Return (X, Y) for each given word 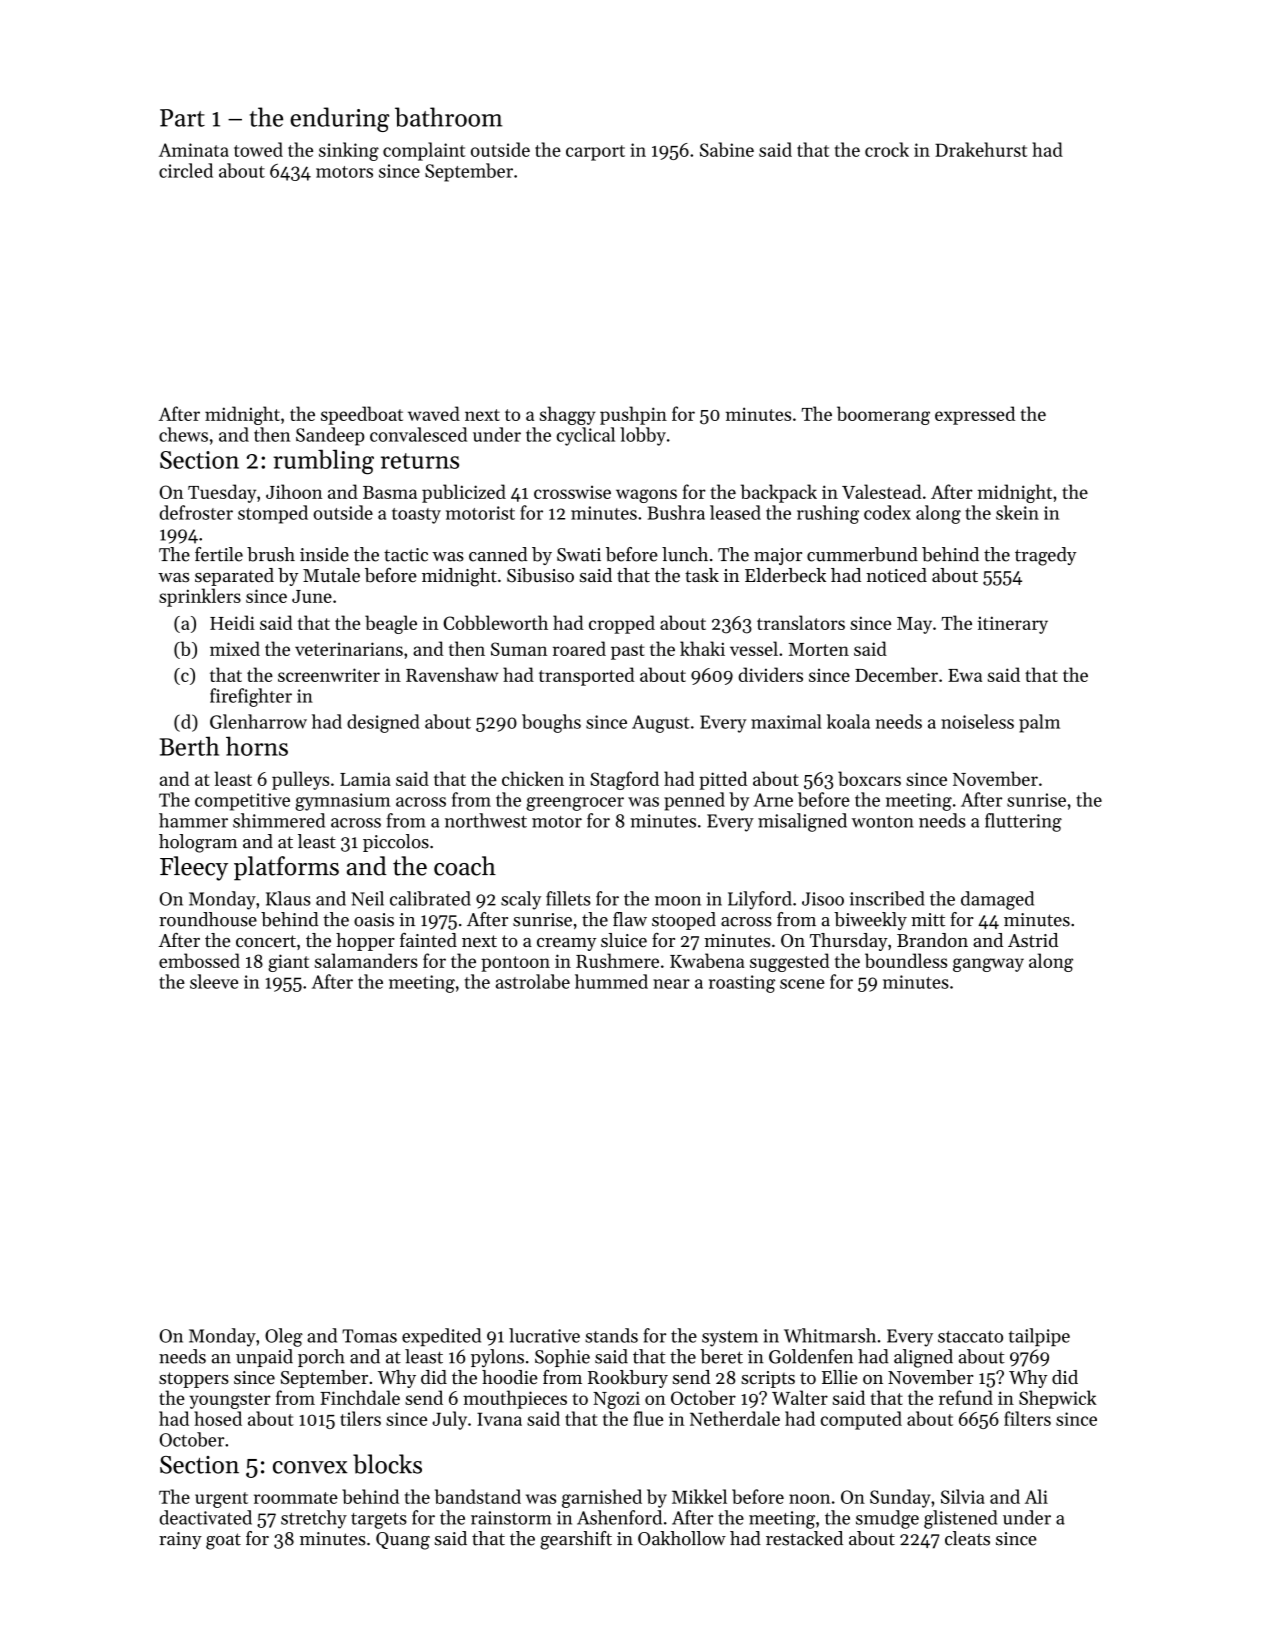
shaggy (568, 415)
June (312, 596)
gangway (988, 965)
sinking (349, 151)
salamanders (366, 960)
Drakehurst (981, 149)
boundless (906, 960)
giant (288, 963)
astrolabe (533, 981)
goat (223, 1541)
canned (498, 554)
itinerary (1013, 625)
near (671, 984)
